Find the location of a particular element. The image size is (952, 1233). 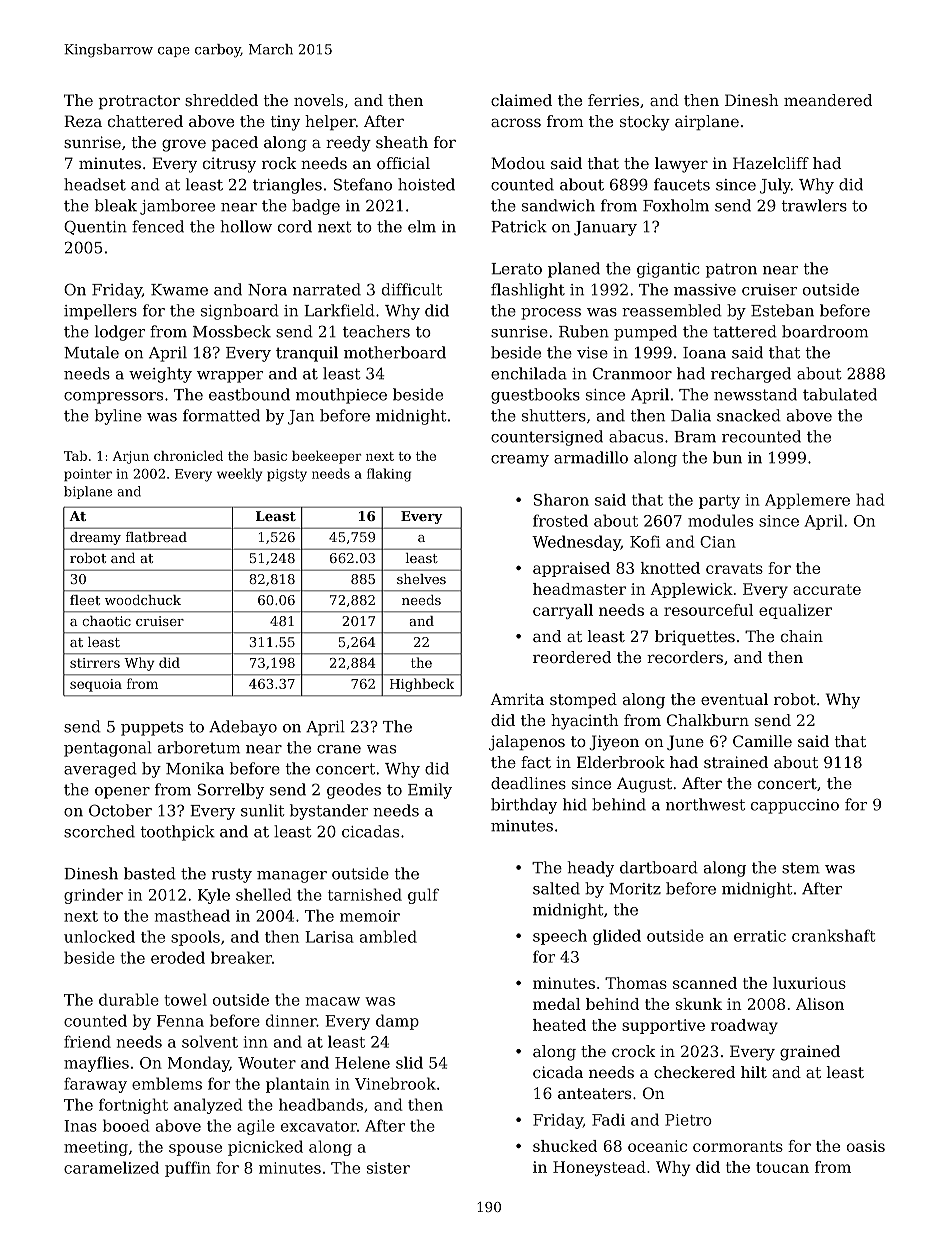

airplane is located at coordinates (707, 122).
